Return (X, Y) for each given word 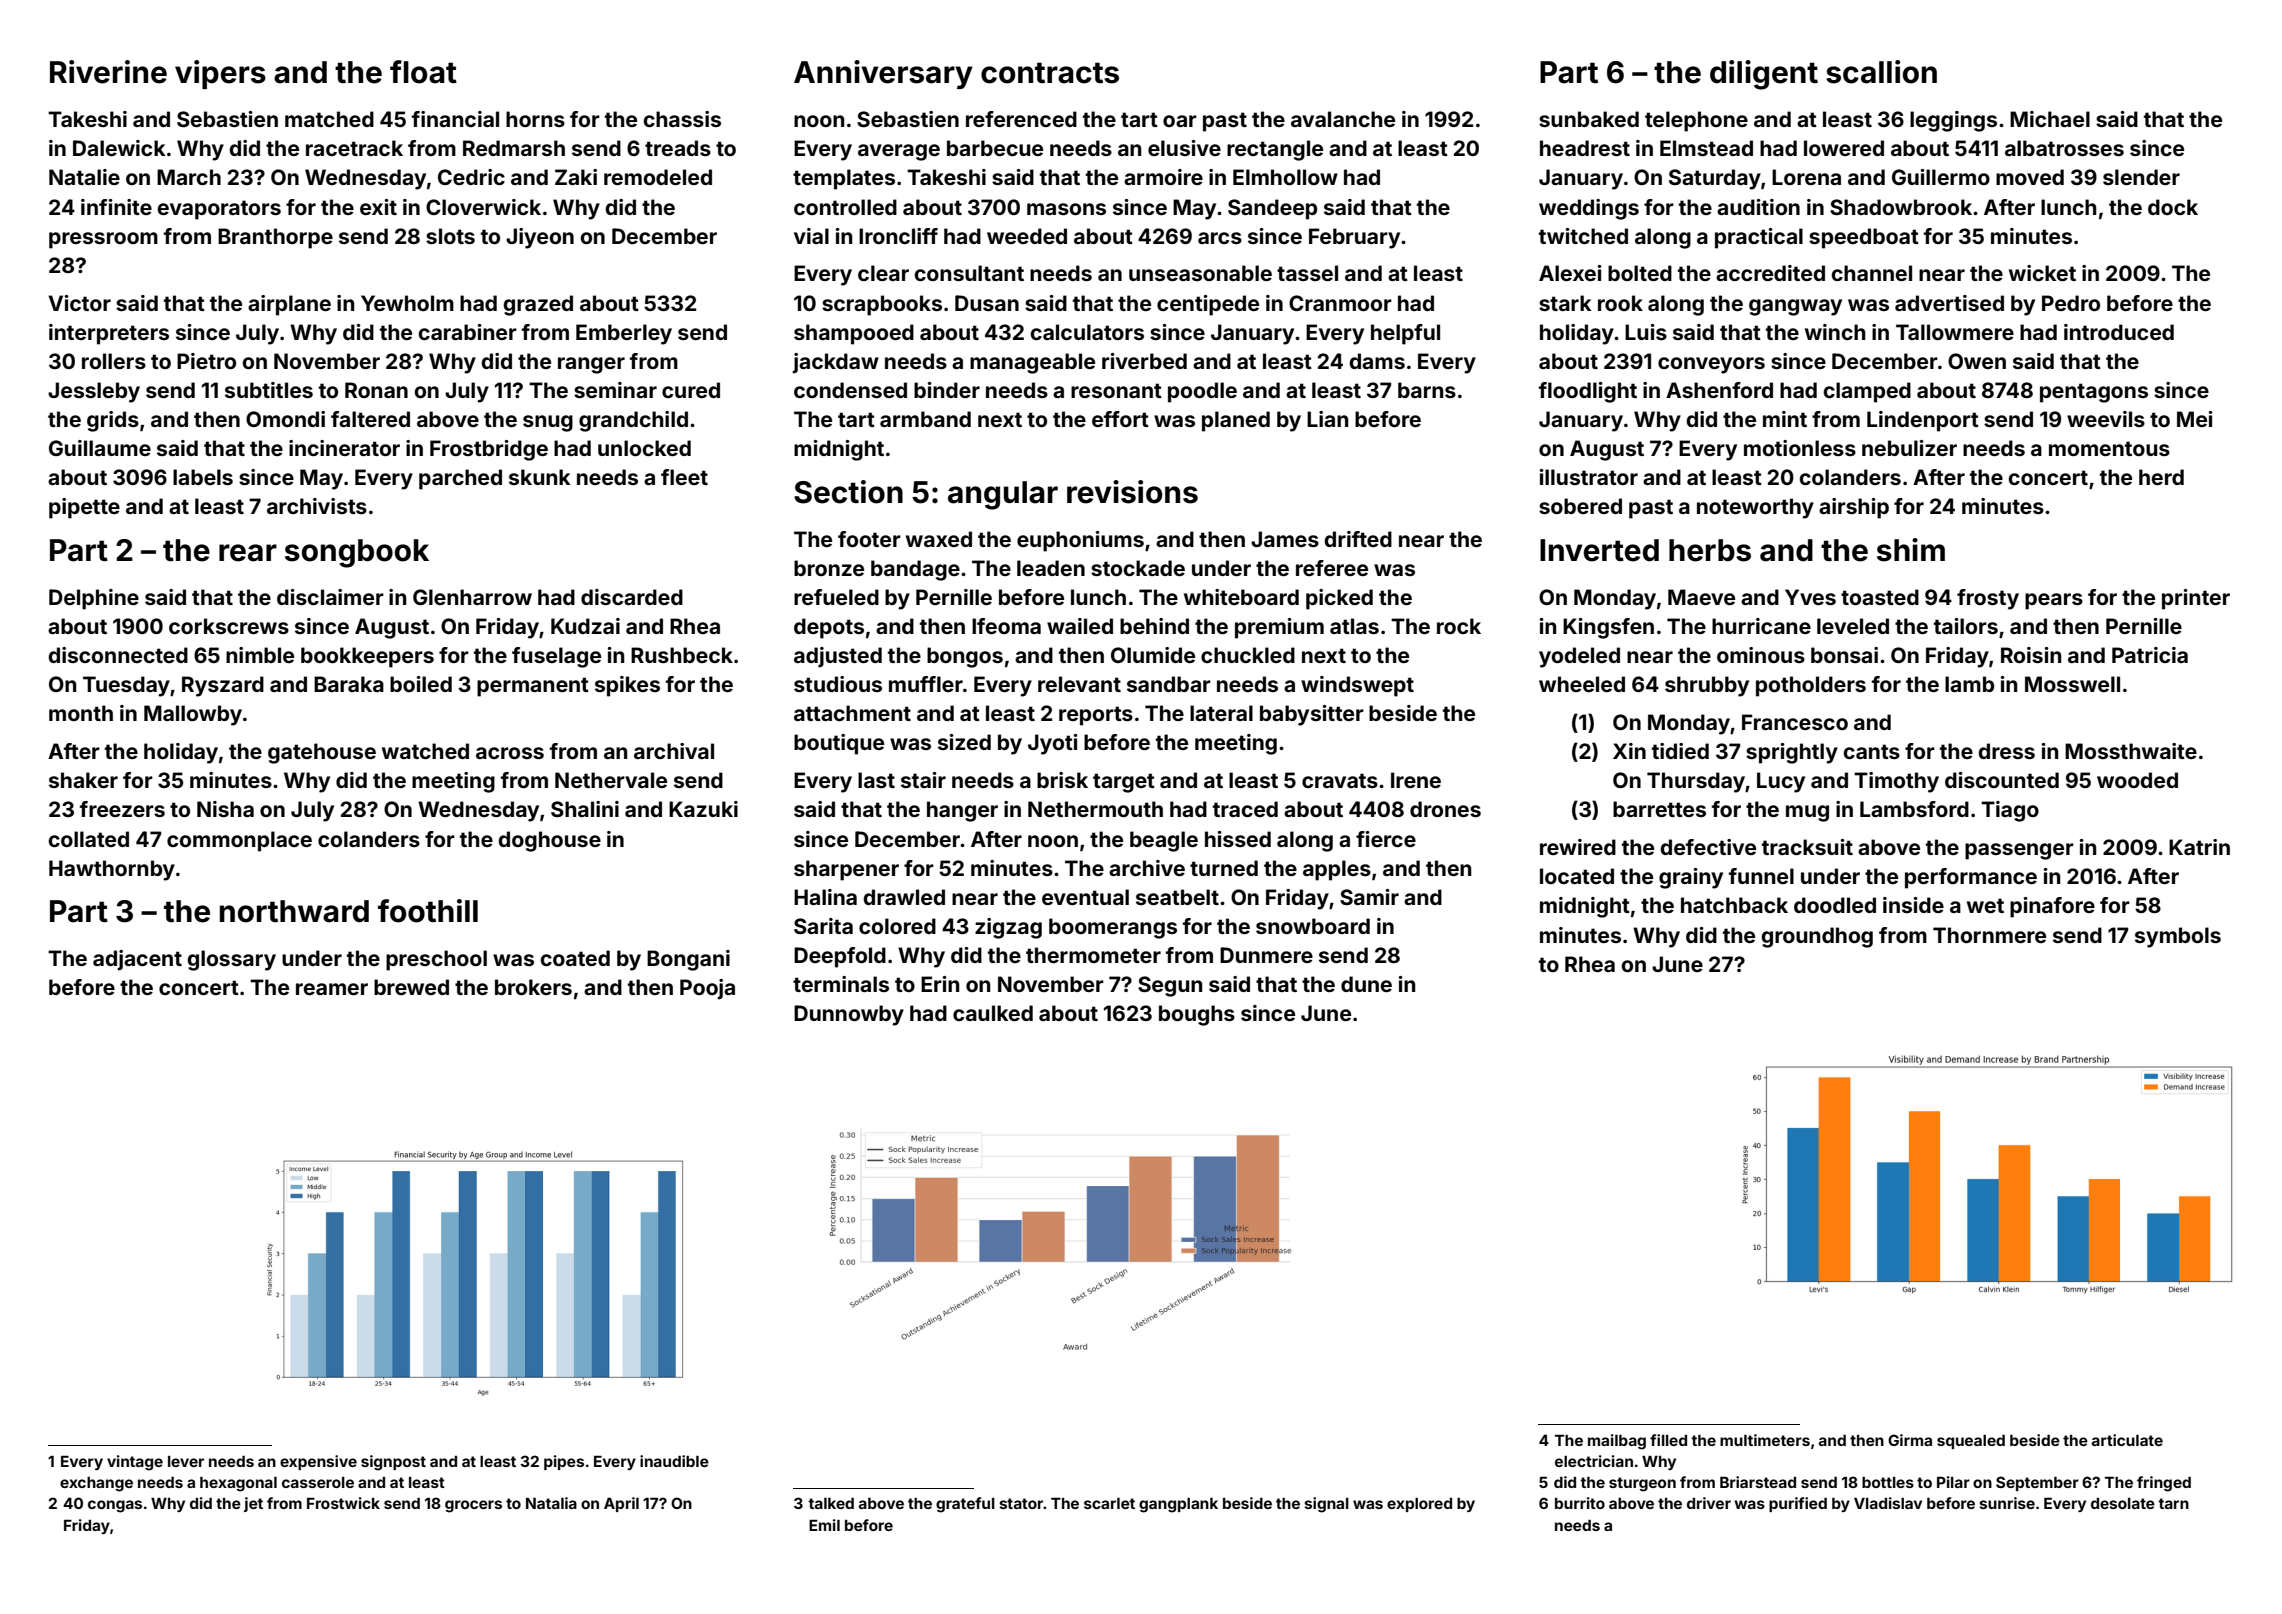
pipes (564, 1462)
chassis (682, 119)
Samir (1369, 897)
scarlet (1109, 1503)
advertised (1949, 303)
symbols (2178, 937)
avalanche (1343, 119)
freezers (122, 809)
